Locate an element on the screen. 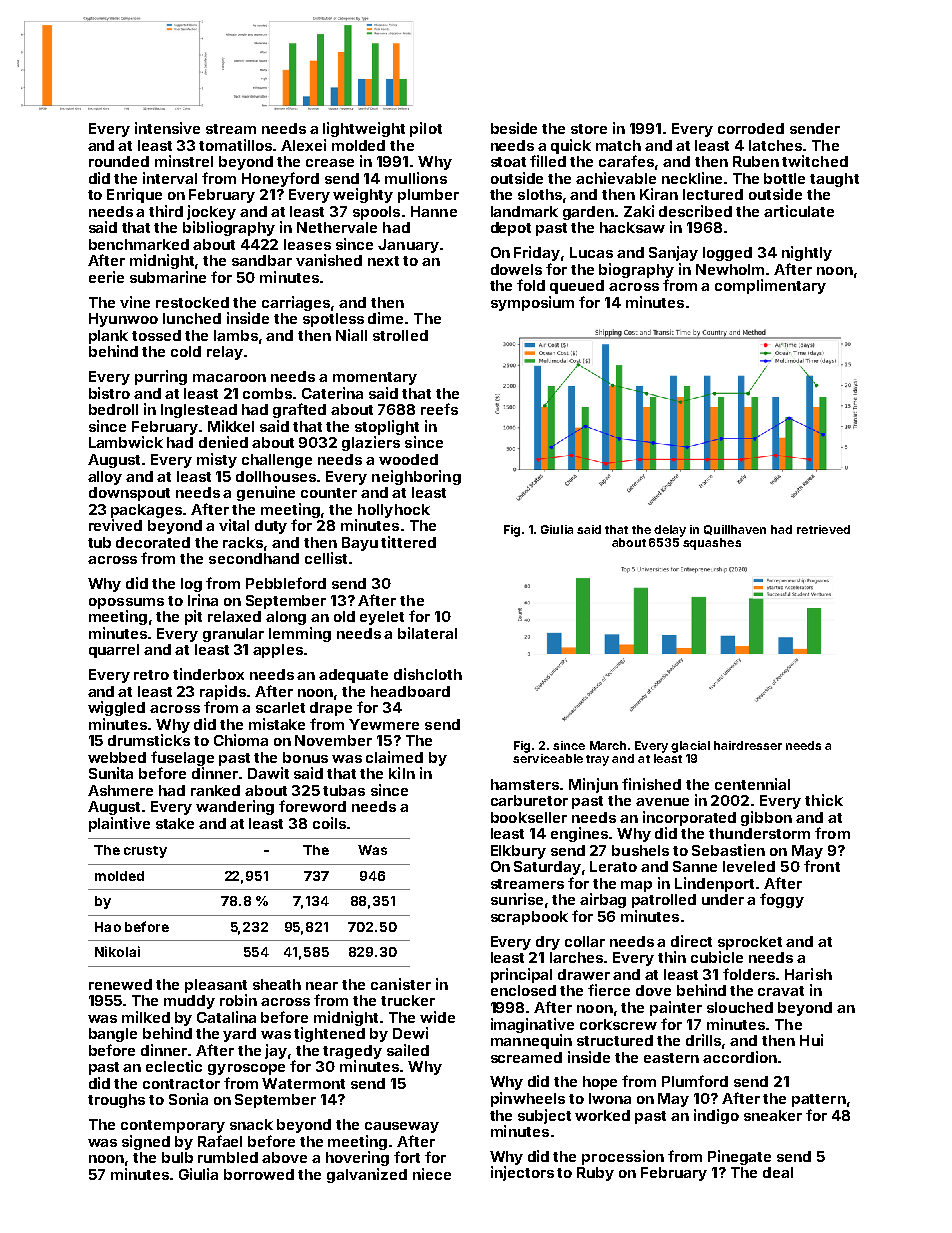  pilot is located at coordinates (426, 129).
